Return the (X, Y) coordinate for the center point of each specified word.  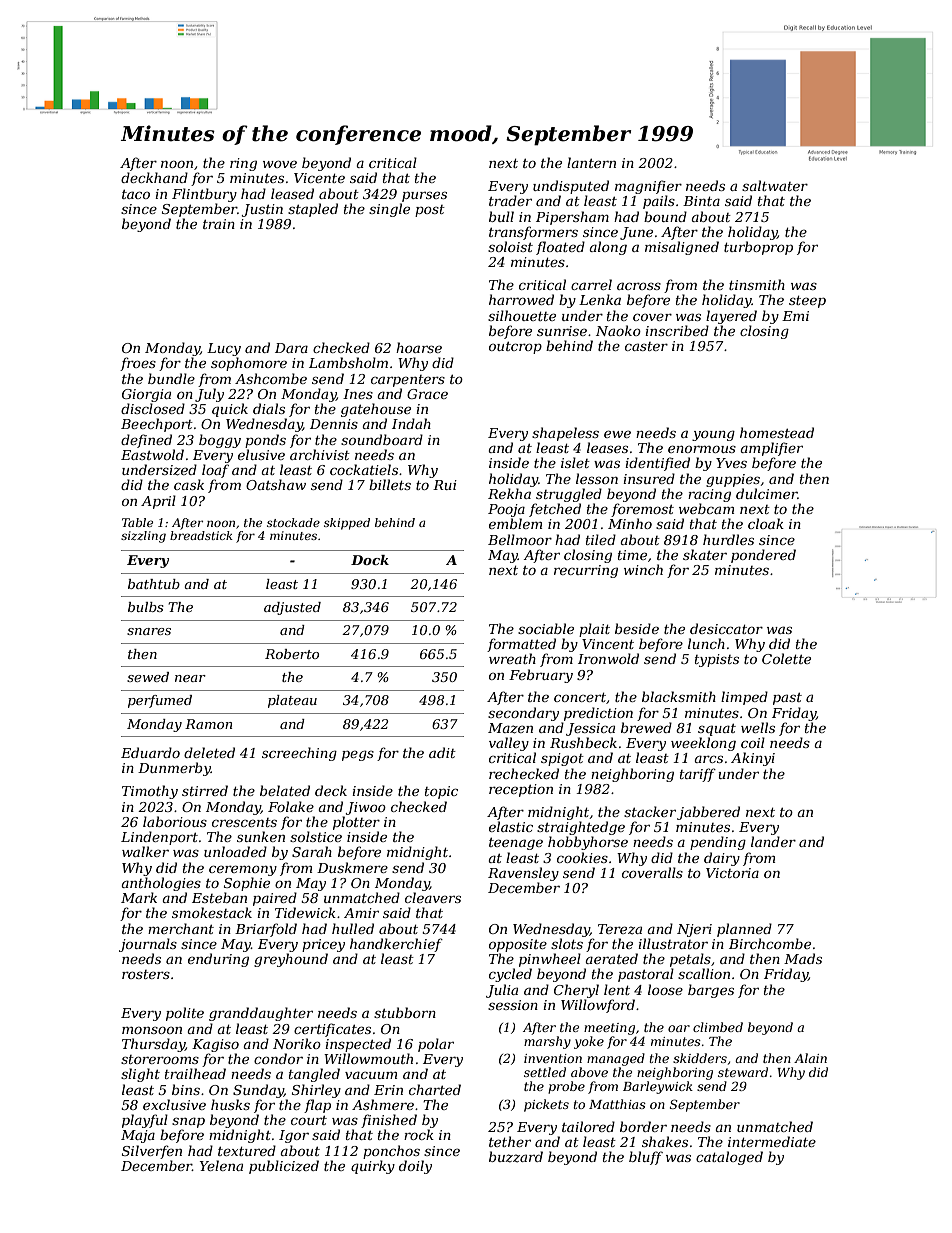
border (643, 1126)
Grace (427, 394)
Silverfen (152, 1152)
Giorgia (146, 395)
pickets (546, 1105)
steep (807, 302)
